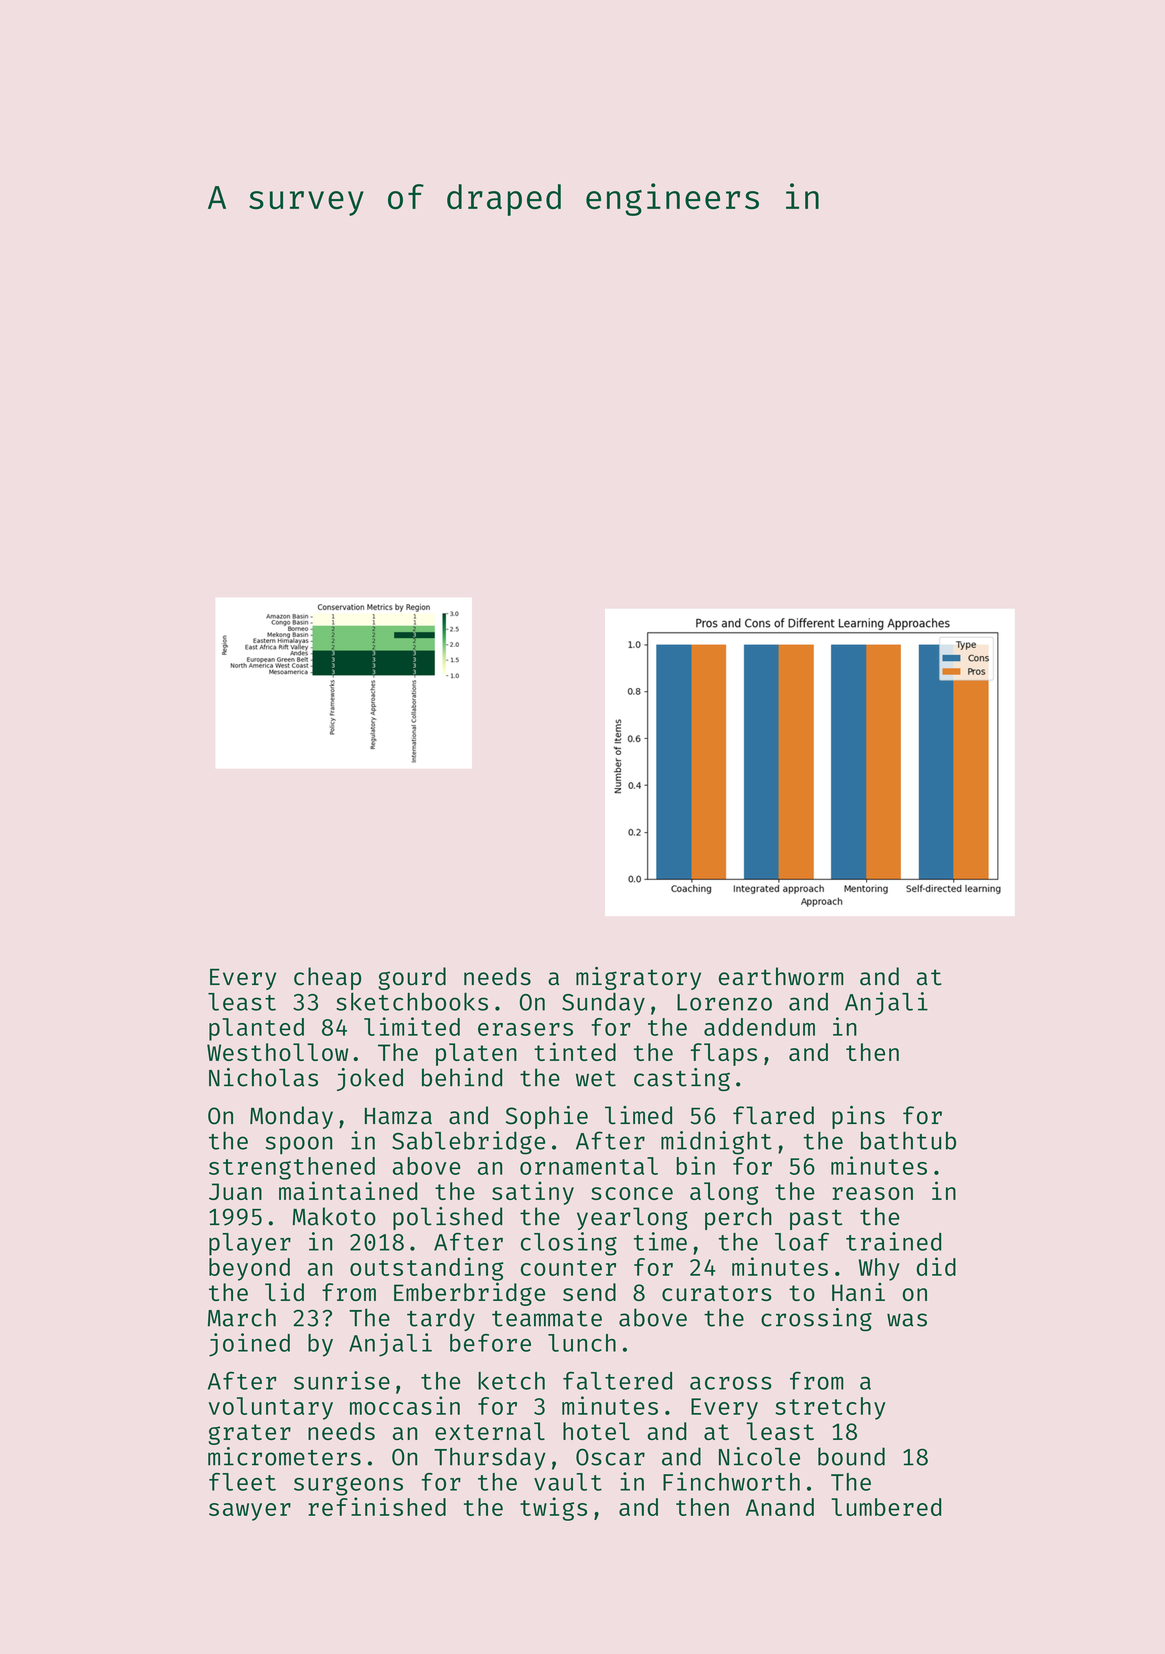 This page has height=1654, width=1165. What do you see at coordinates (724, 1193) in the page?
I see `along` at bounding box center [724, 1193].
